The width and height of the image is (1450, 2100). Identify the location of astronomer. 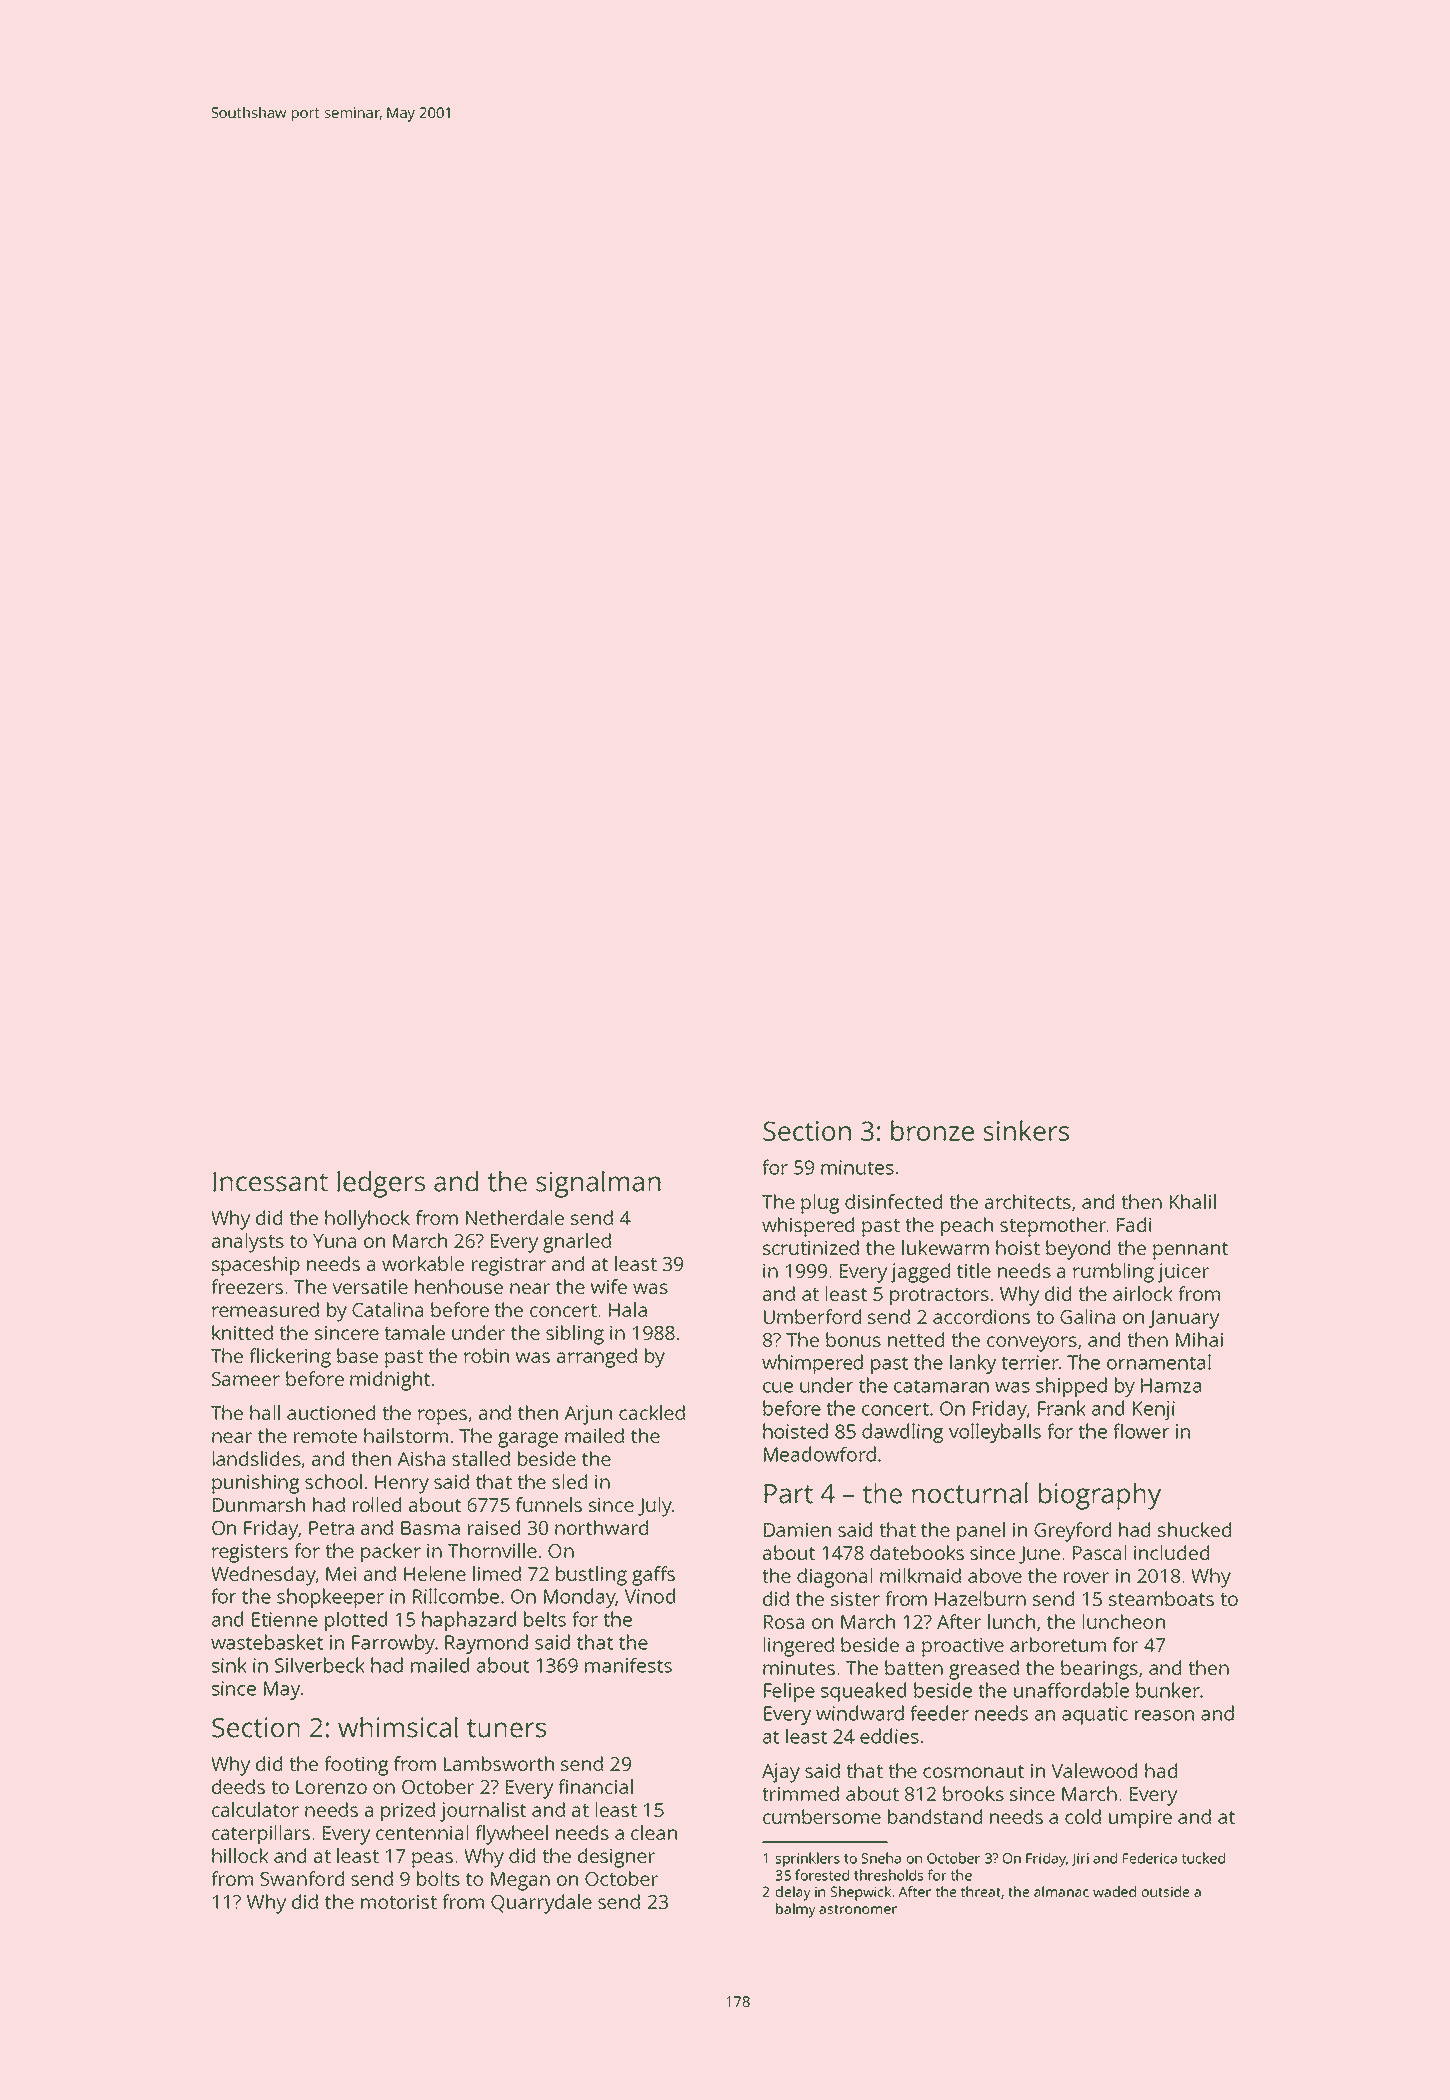
(858, 1909).
